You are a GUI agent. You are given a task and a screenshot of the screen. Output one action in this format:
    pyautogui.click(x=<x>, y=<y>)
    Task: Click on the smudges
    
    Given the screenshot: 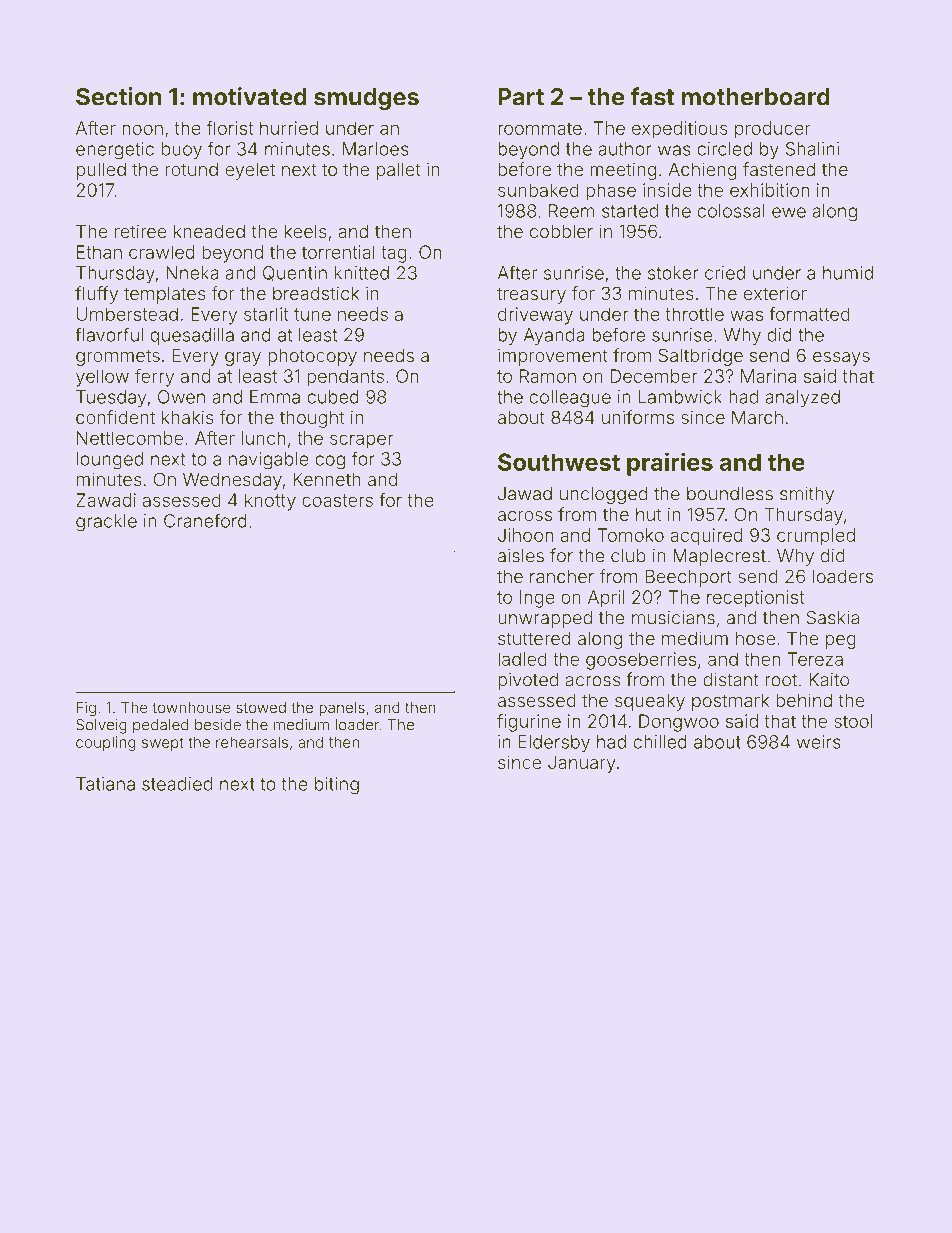 What is the action you would take?
    pyautogui.click(x=366, y=99)
